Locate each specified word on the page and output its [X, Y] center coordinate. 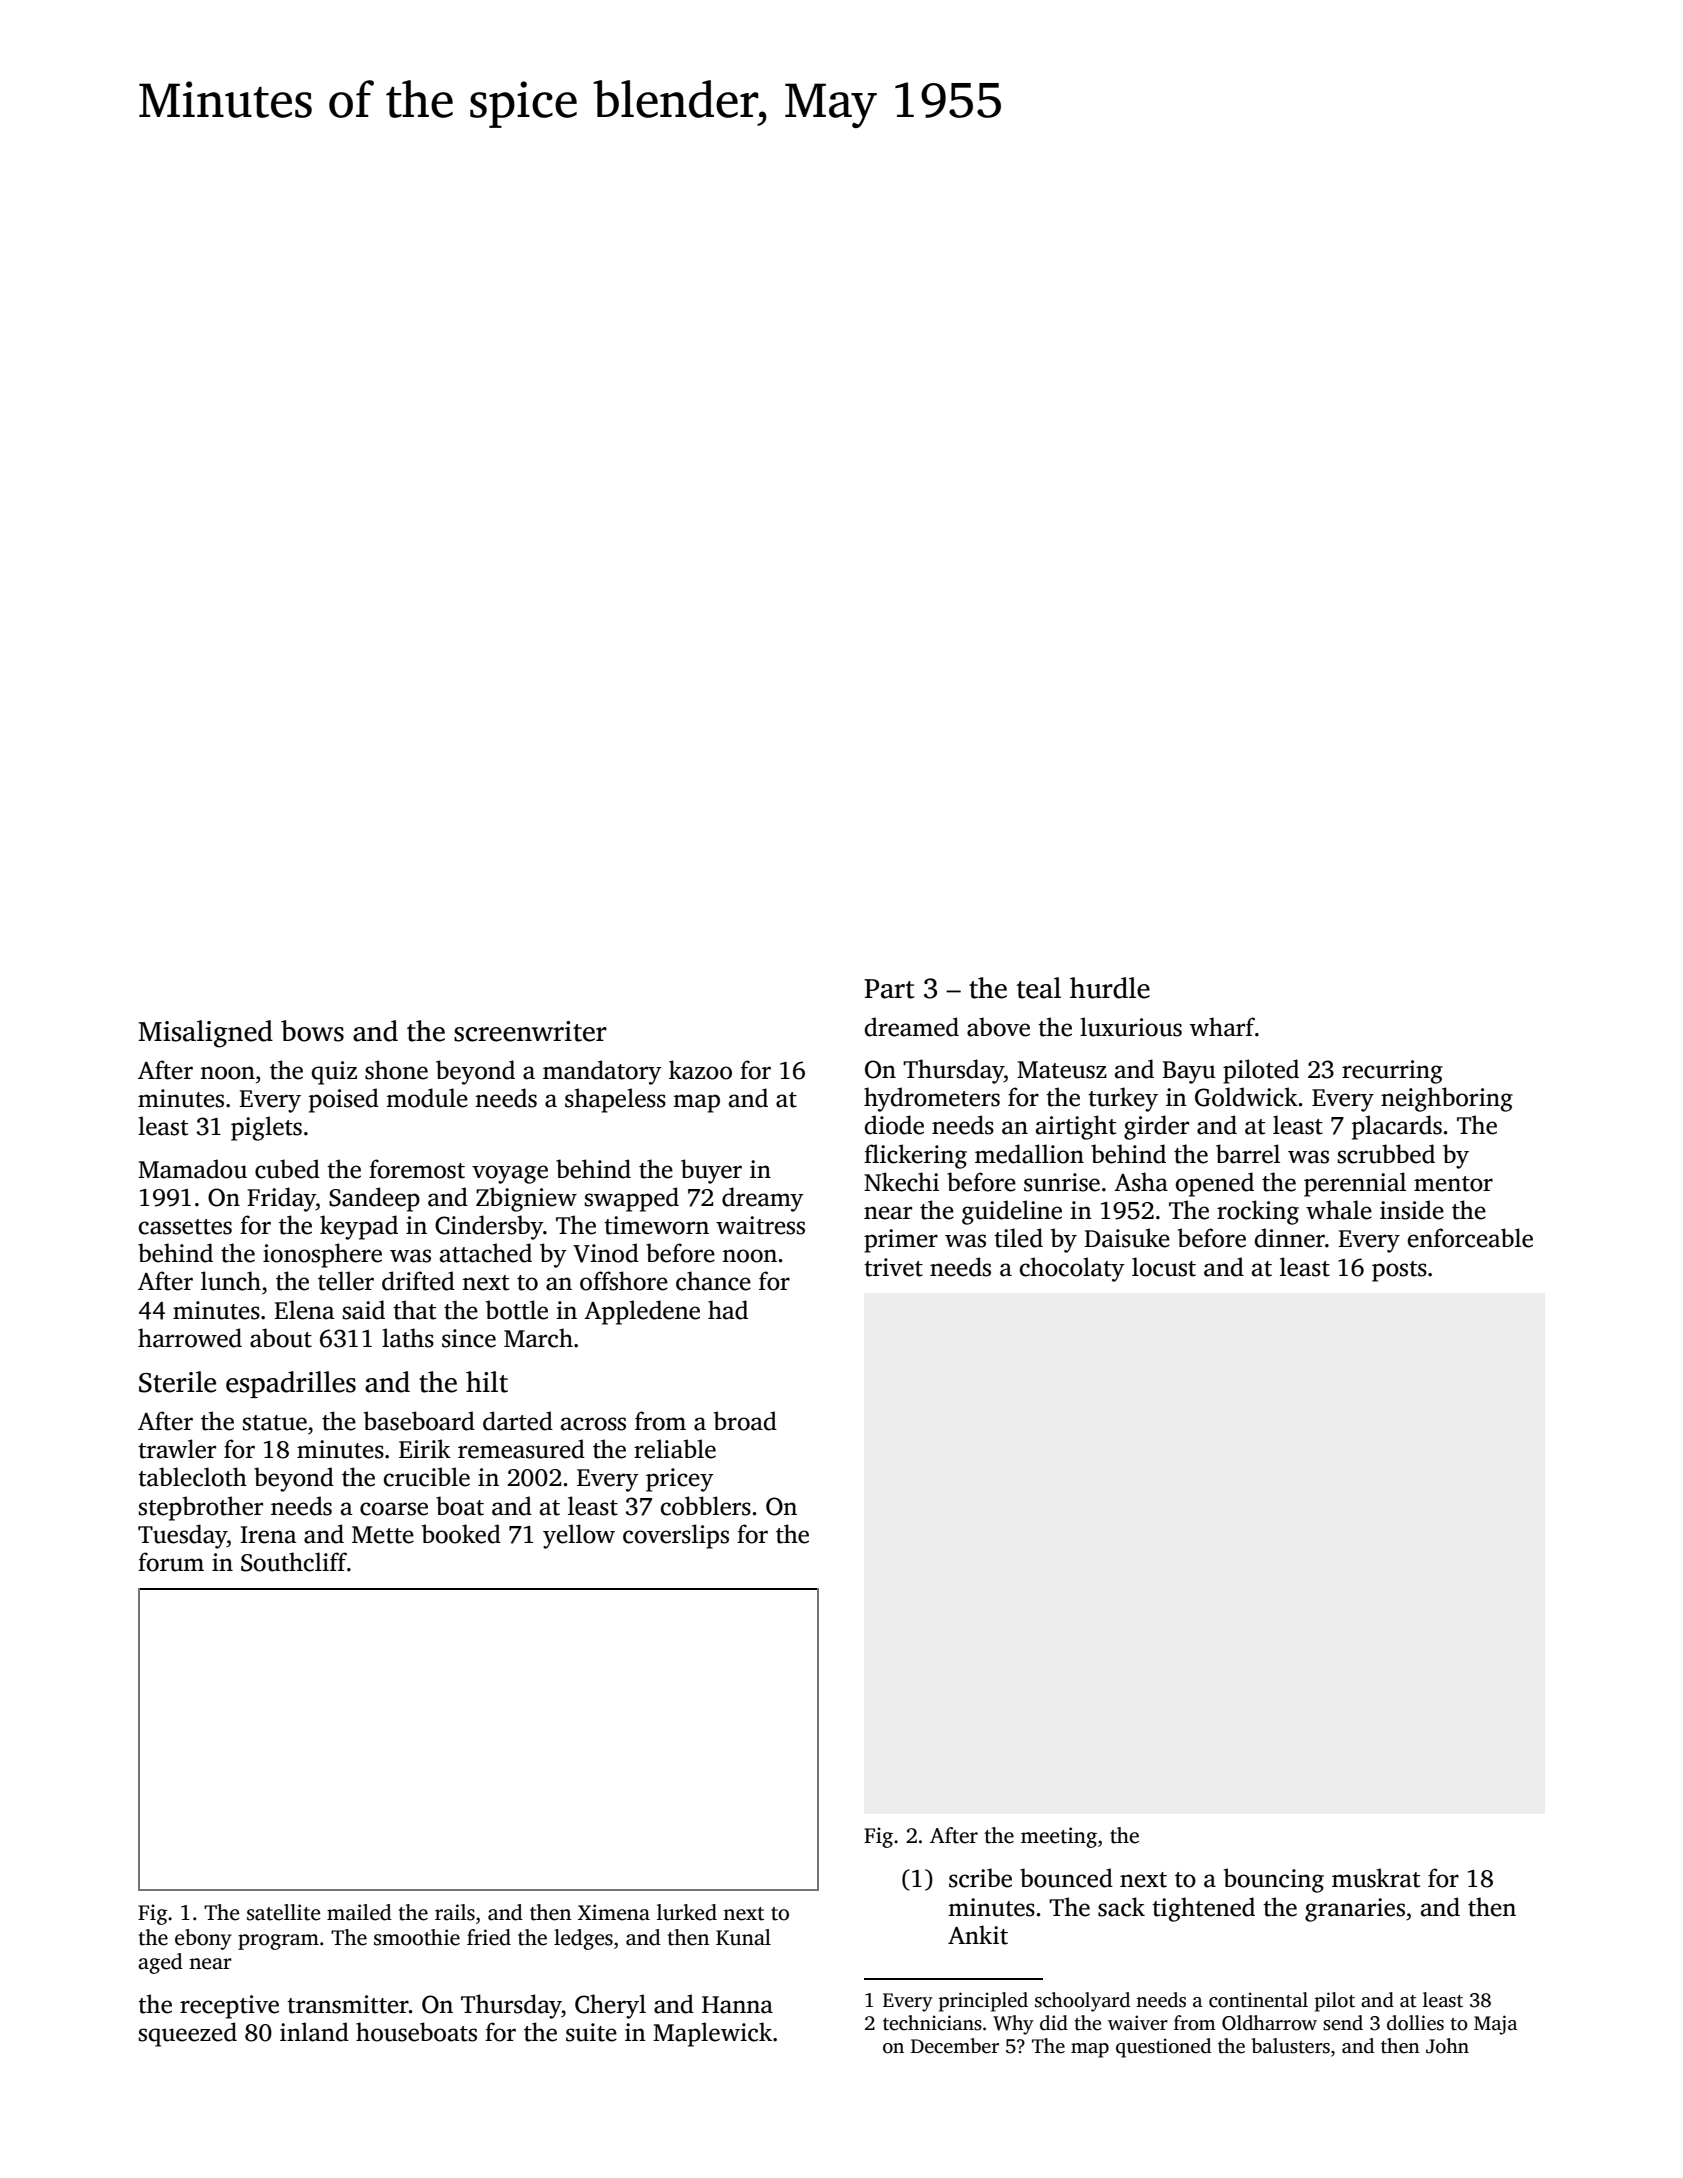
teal [1039, 988]
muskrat [1376, 1878]
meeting [1059, 1837]
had [728, 1310]
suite [591, 2032]
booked [461, 1534]
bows [312, 1031]
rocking [1258, 1212]
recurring [1392, 1072]
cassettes [185, 1227]
